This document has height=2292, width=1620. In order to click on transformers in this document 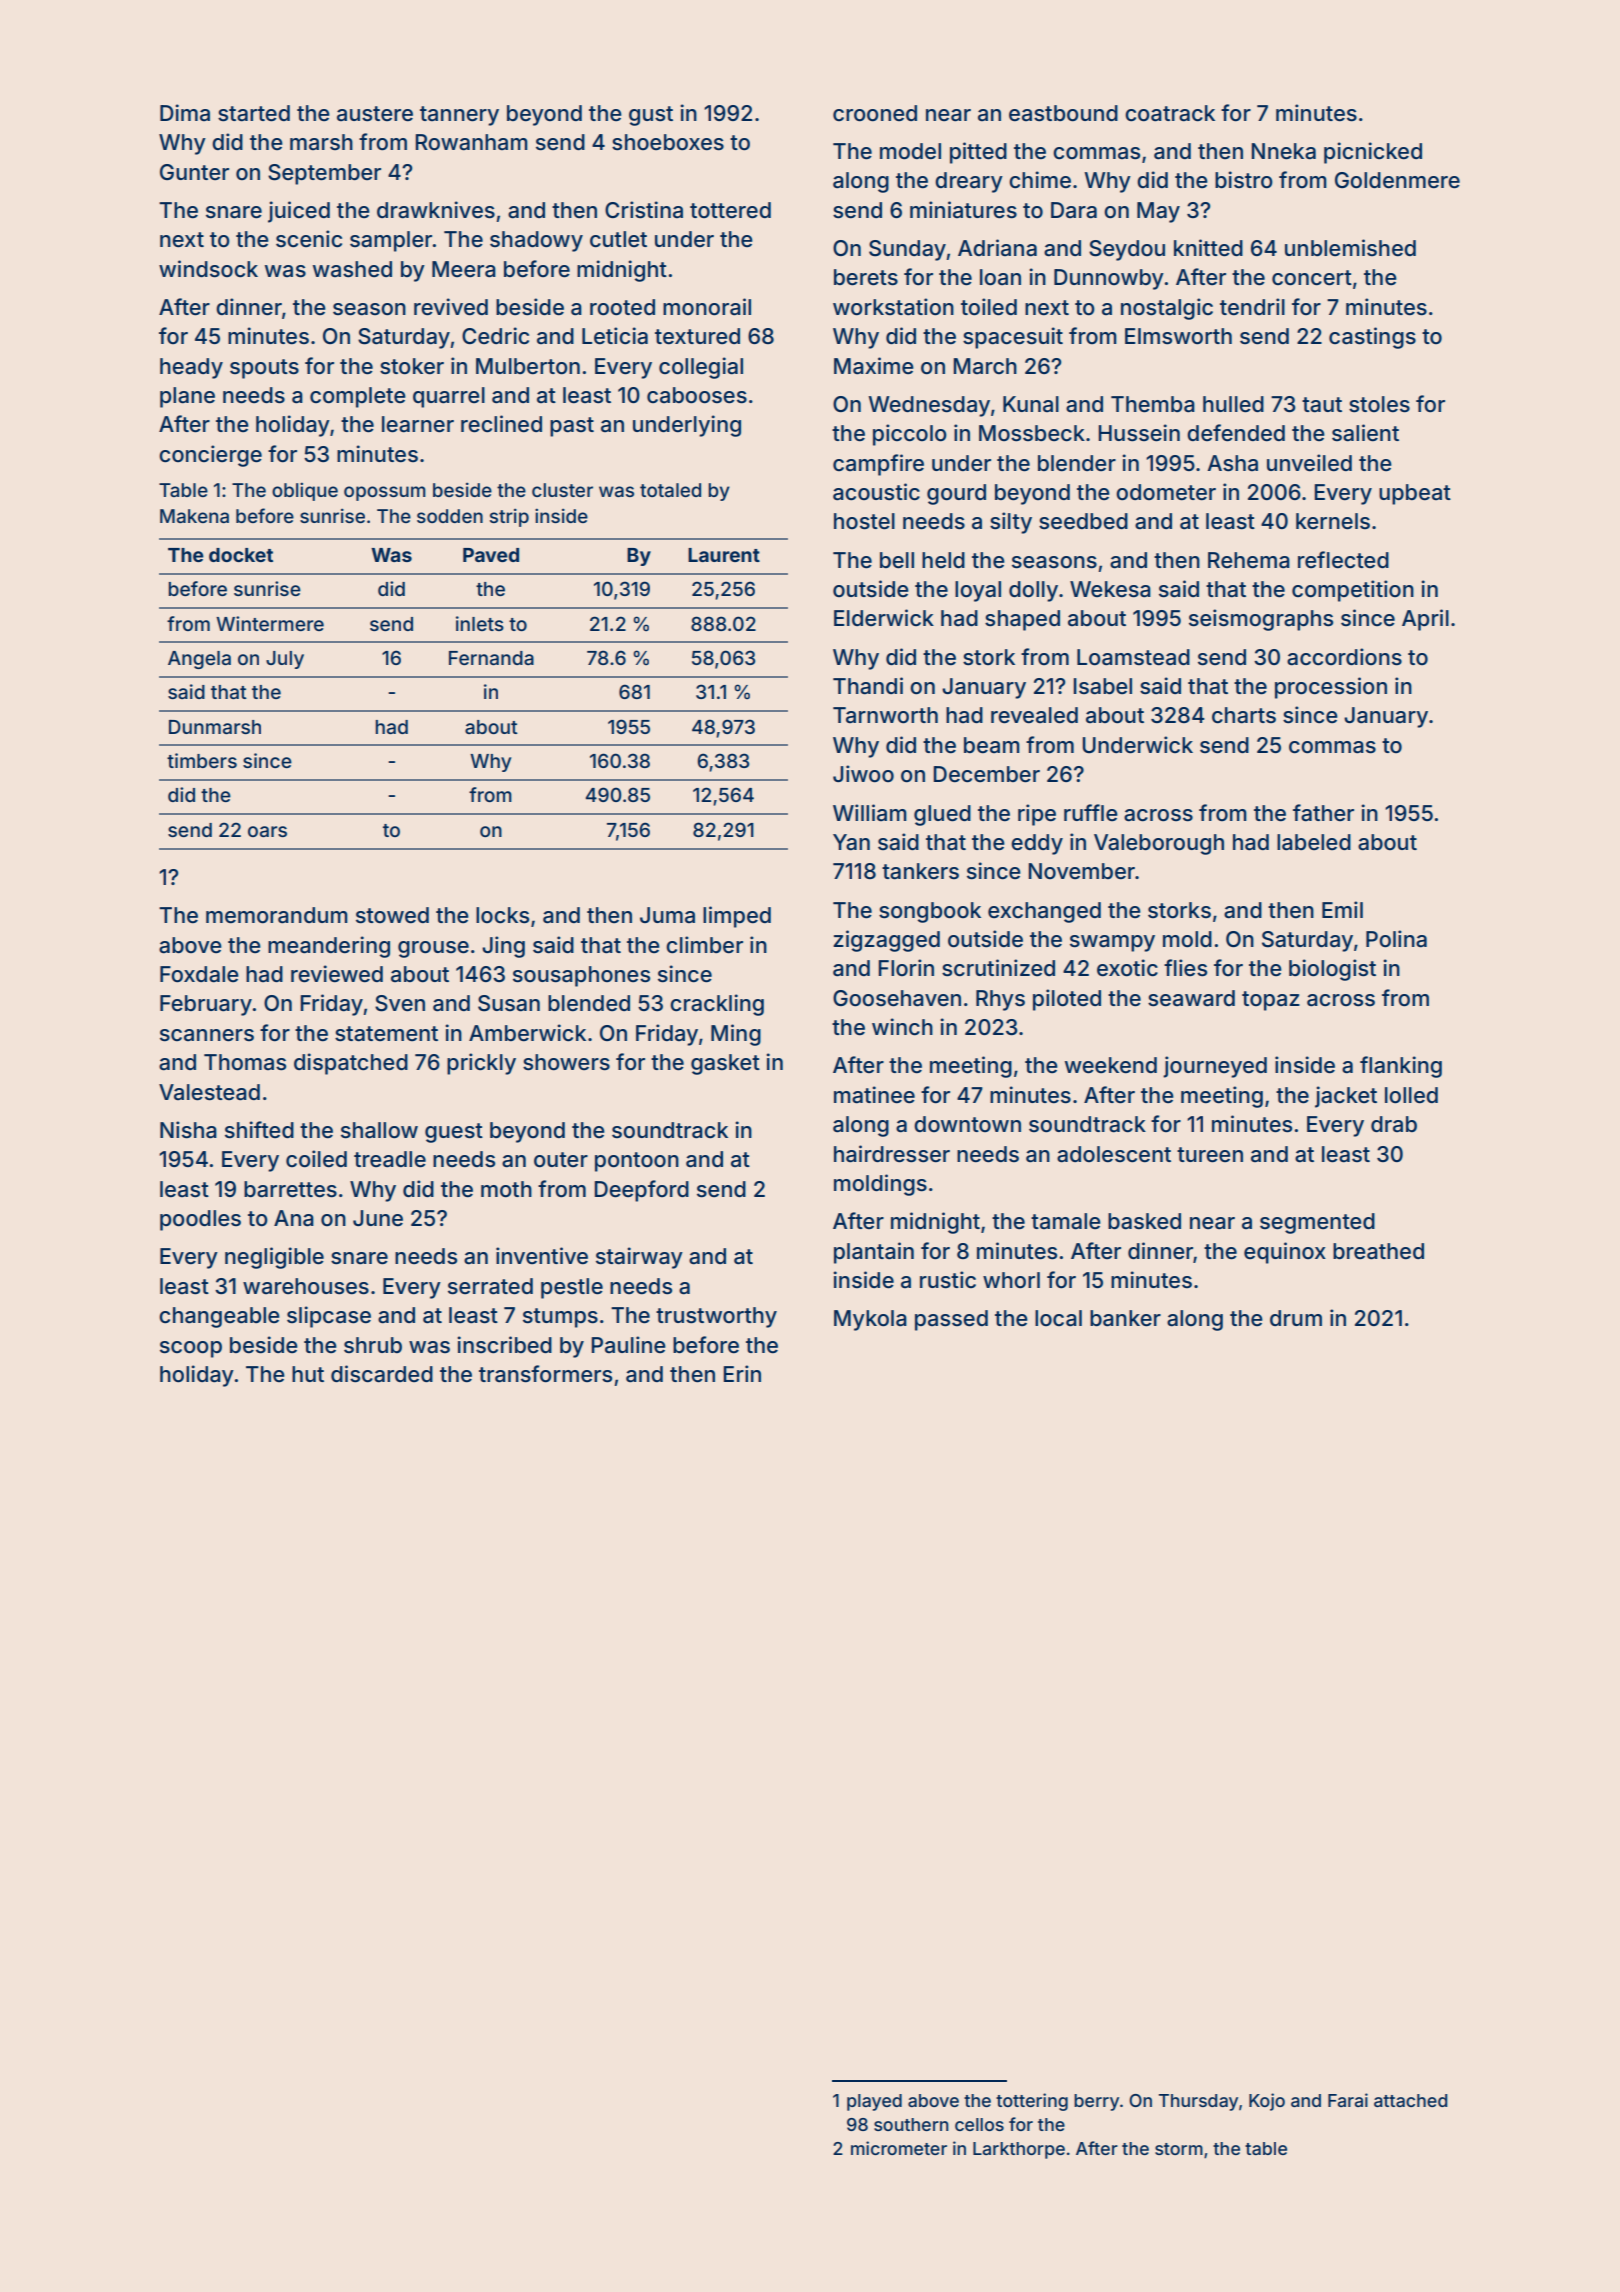, I will do `click(545, 1374)`.
